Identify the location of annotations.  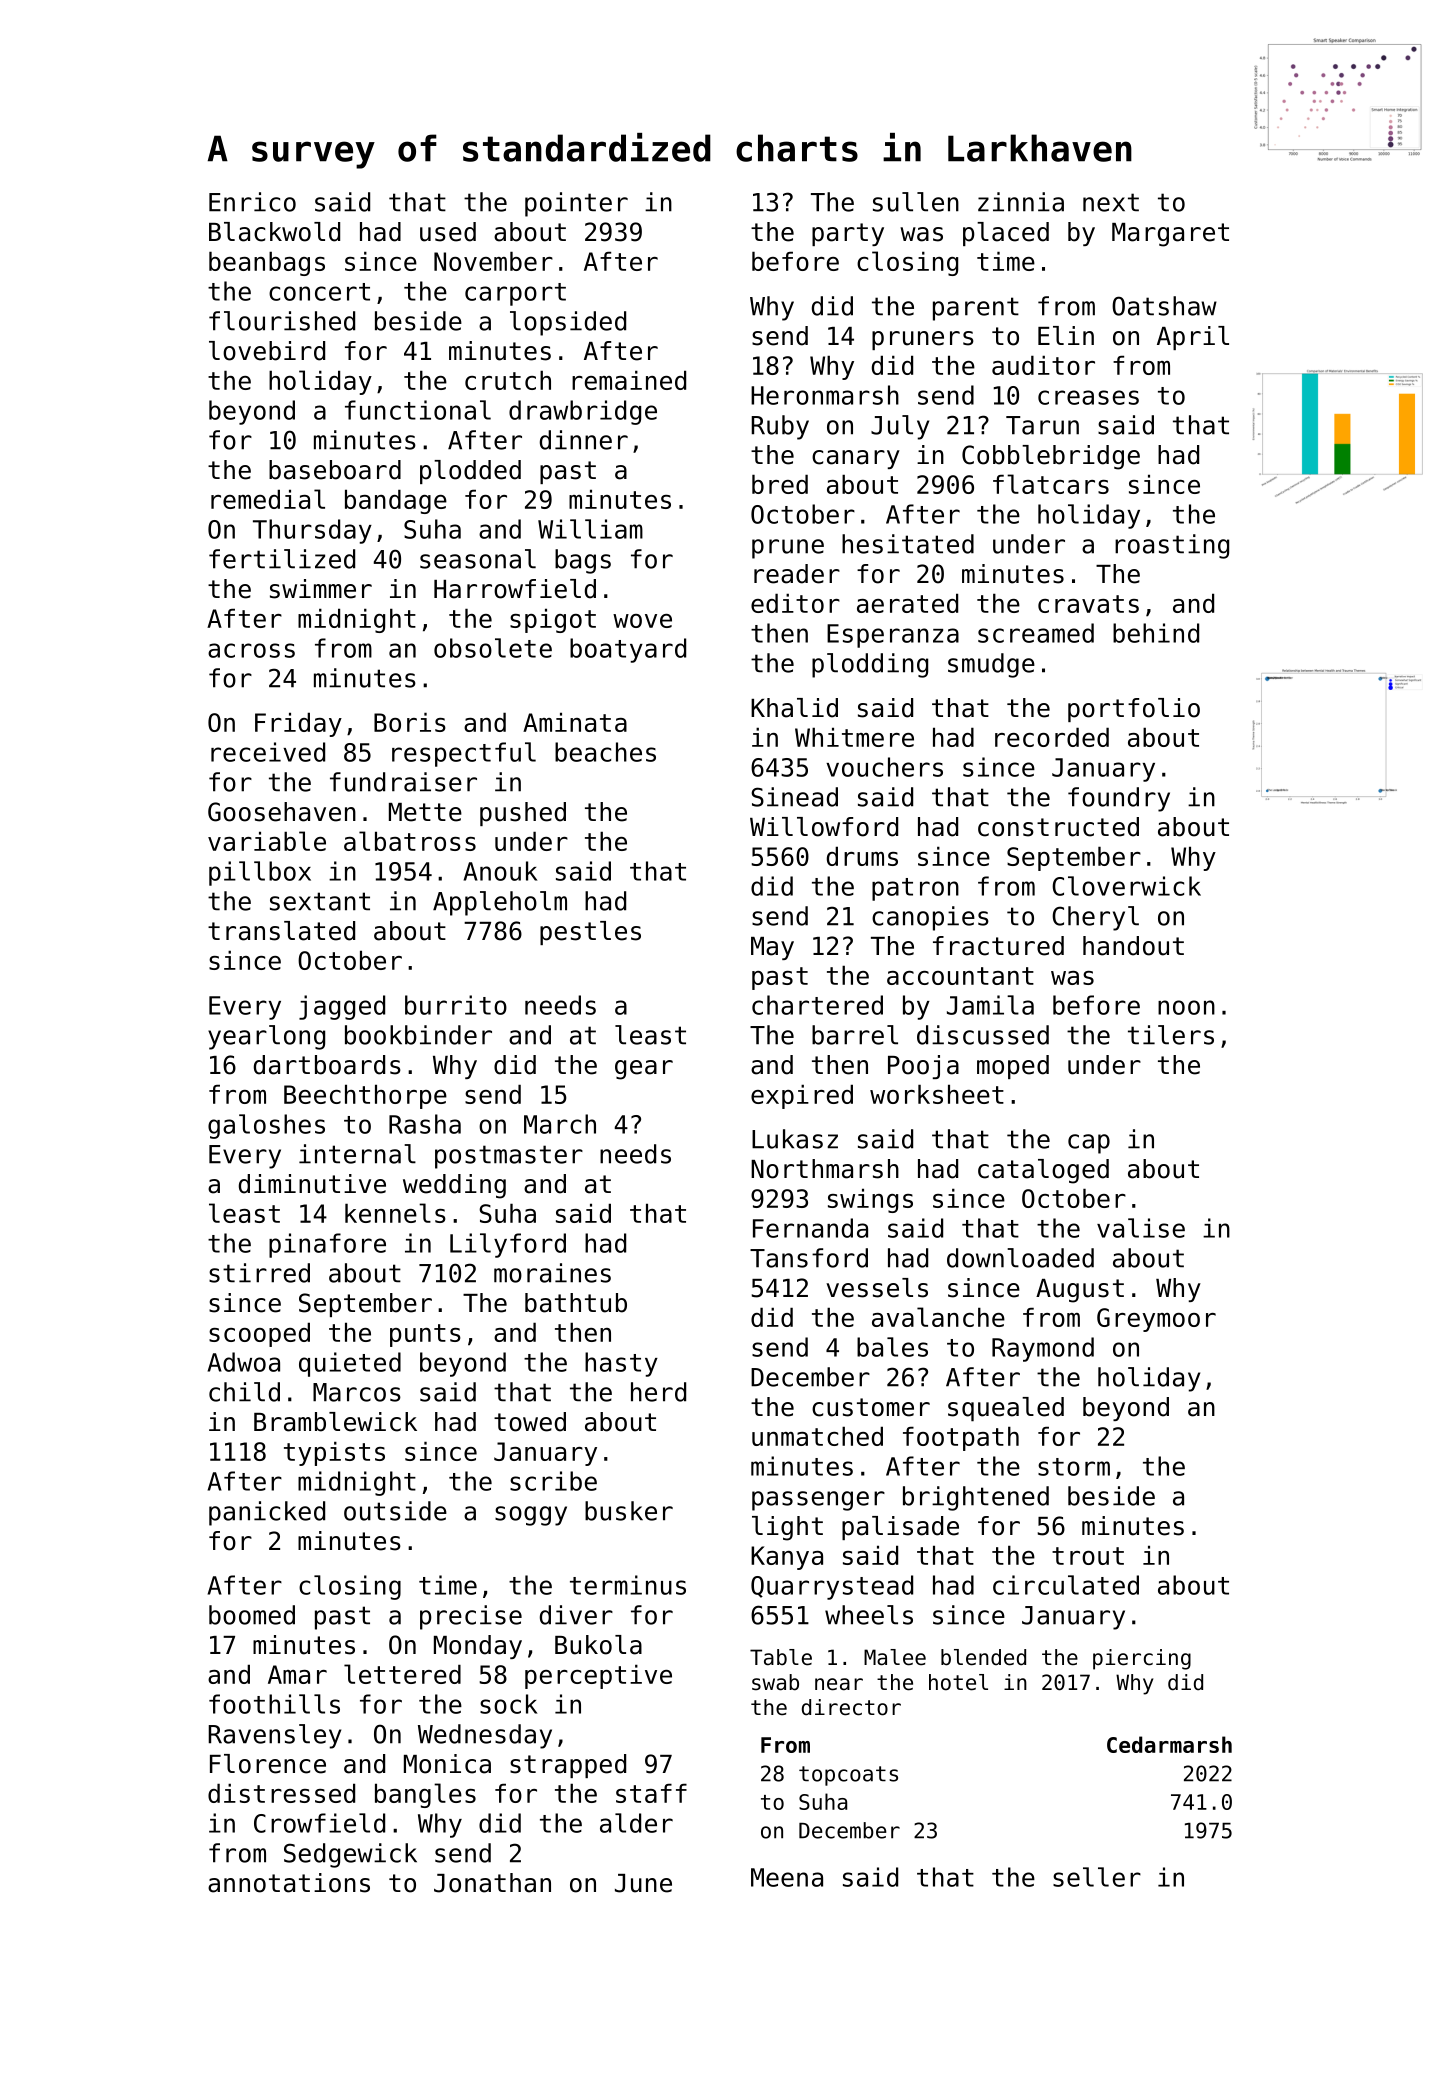
(289, 1883).
